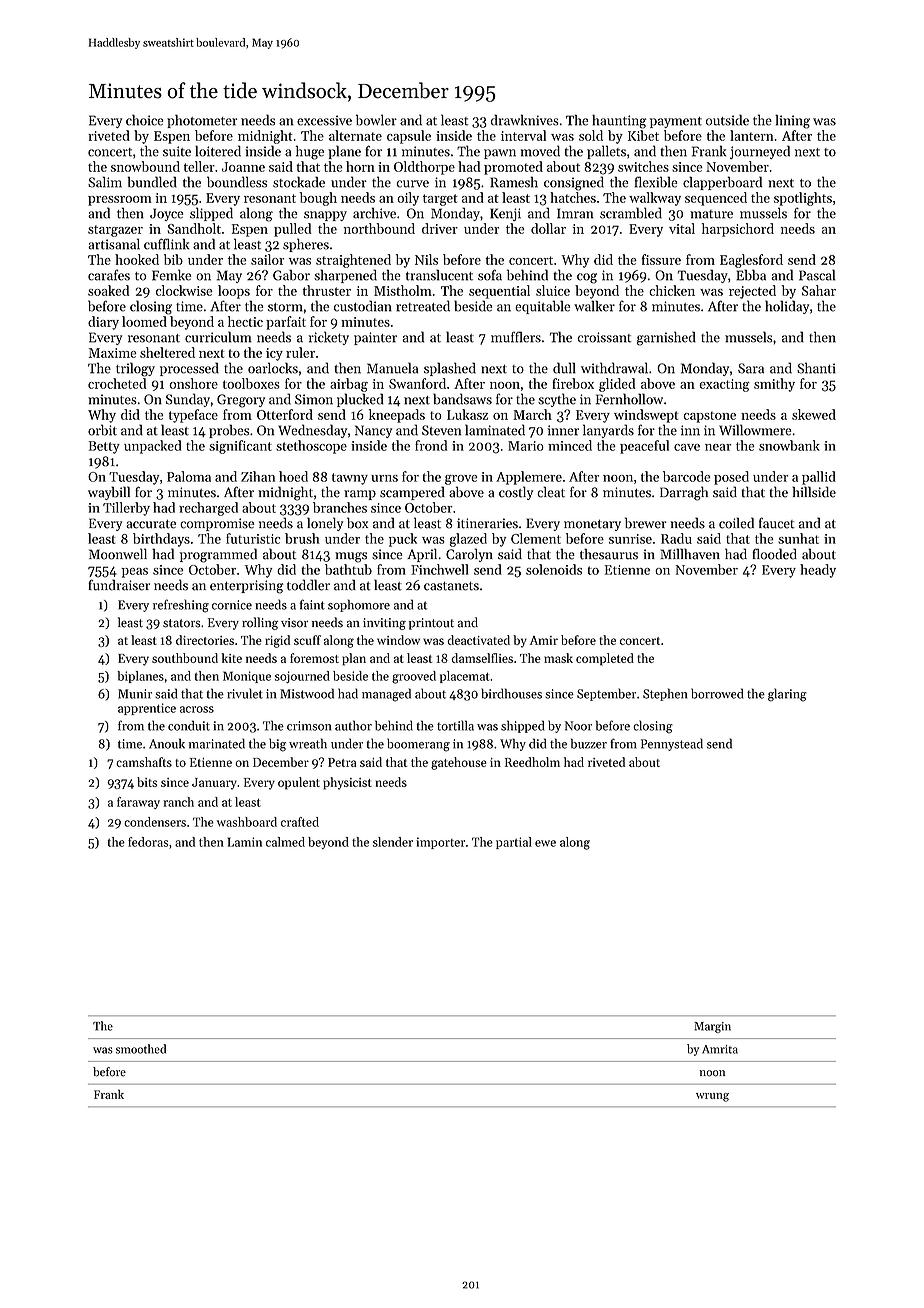 The width and height of the image is (924, 1308). Describe the element at coordinates (376, 120) in the image. I see `bowler` at that location.
